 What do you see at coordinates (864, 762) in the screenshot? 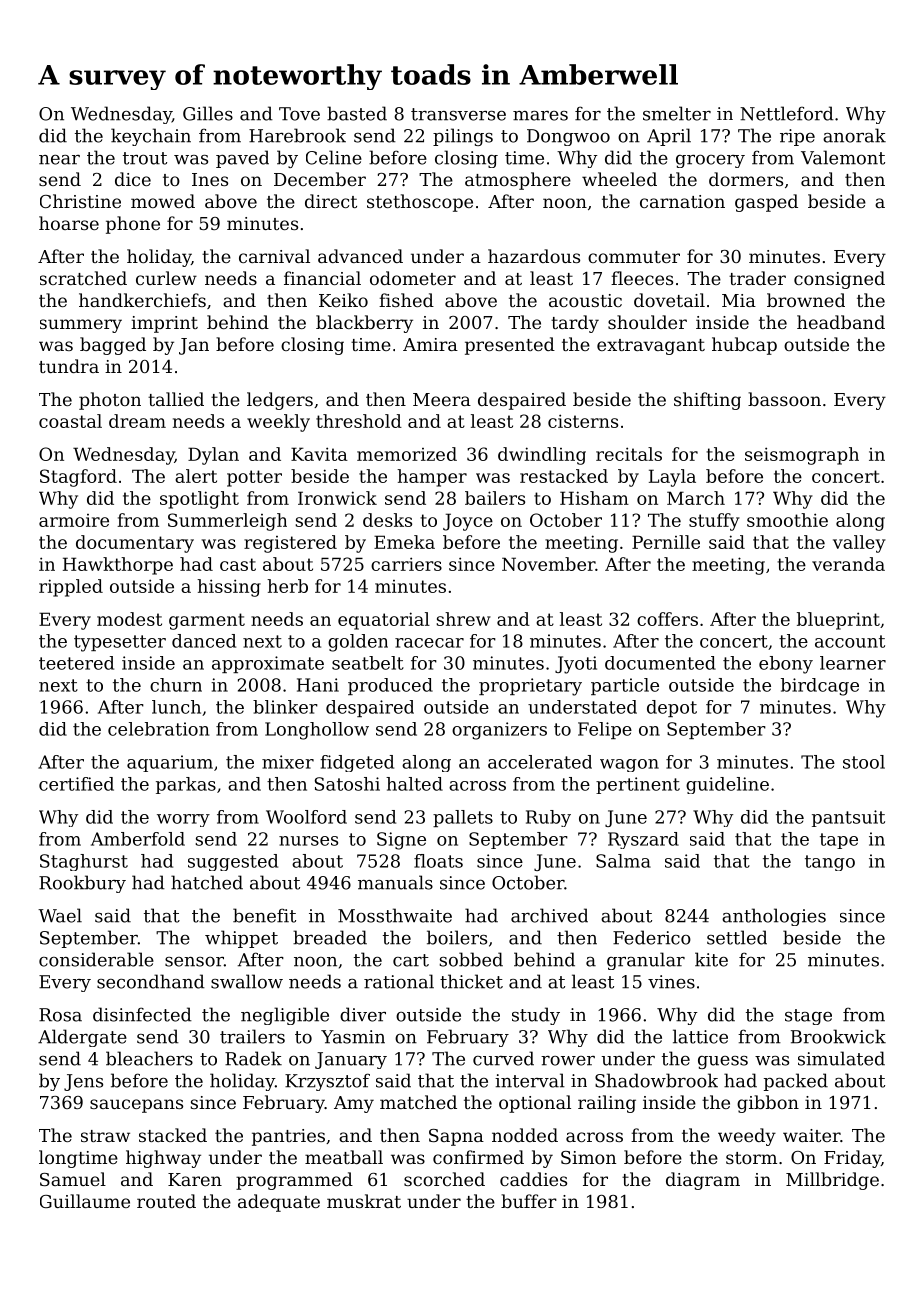
I see `stool` at bounding box center [864, 762].
